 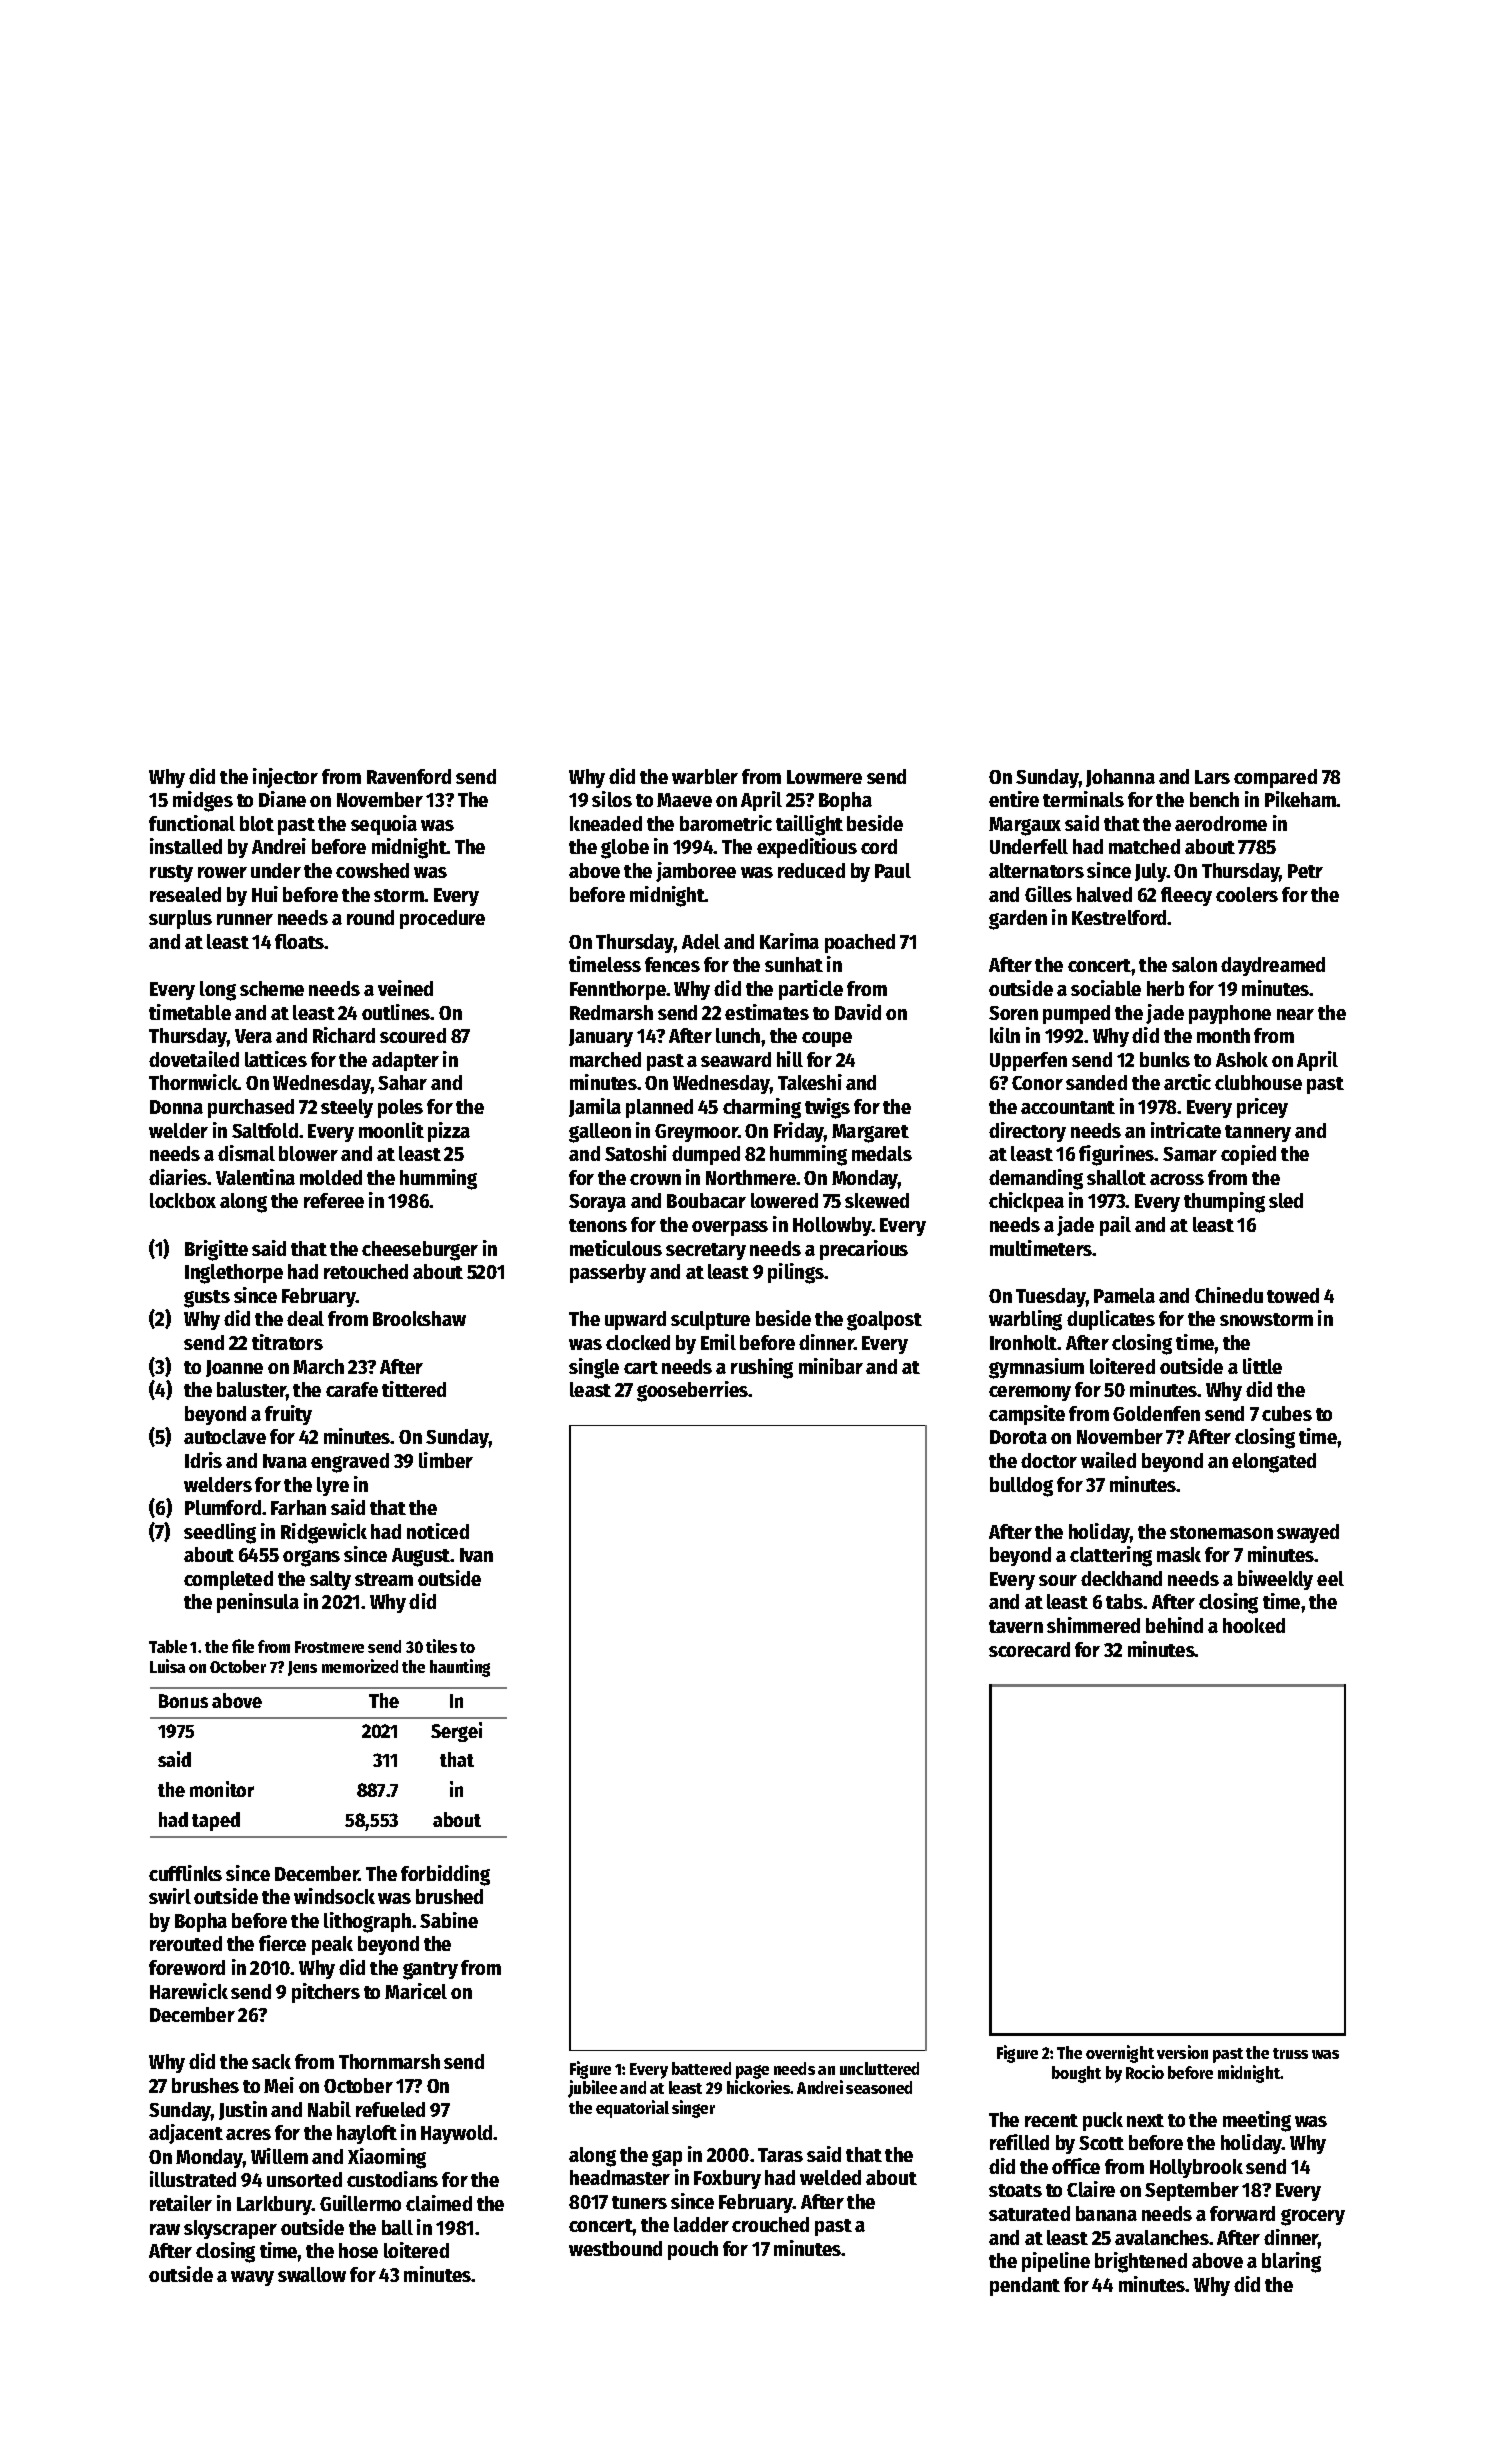 I want to click on Petr, so click(x=1305, y=871).
